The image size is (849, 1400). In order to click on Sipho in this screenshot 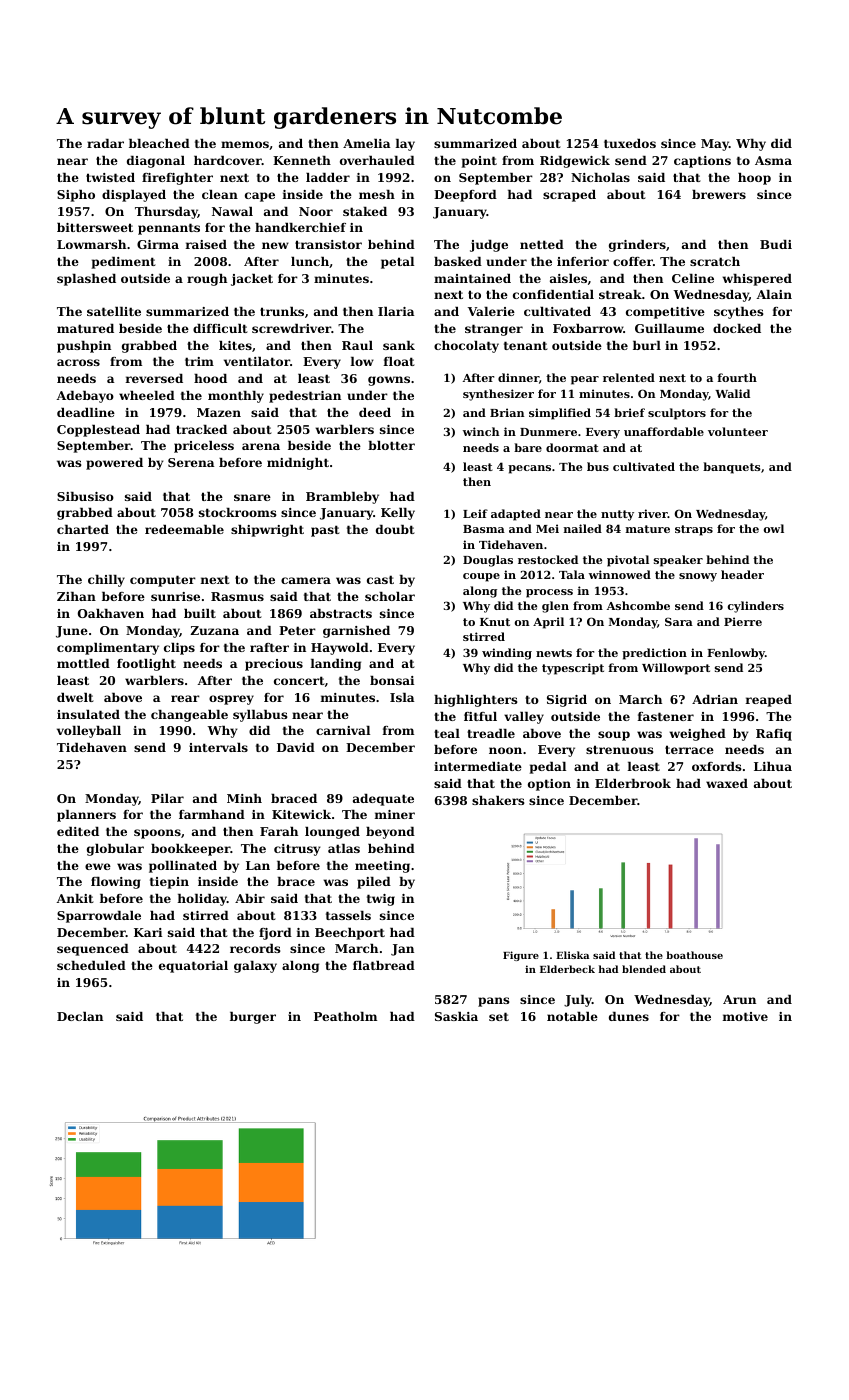, I will do `click(76, 196)`.
